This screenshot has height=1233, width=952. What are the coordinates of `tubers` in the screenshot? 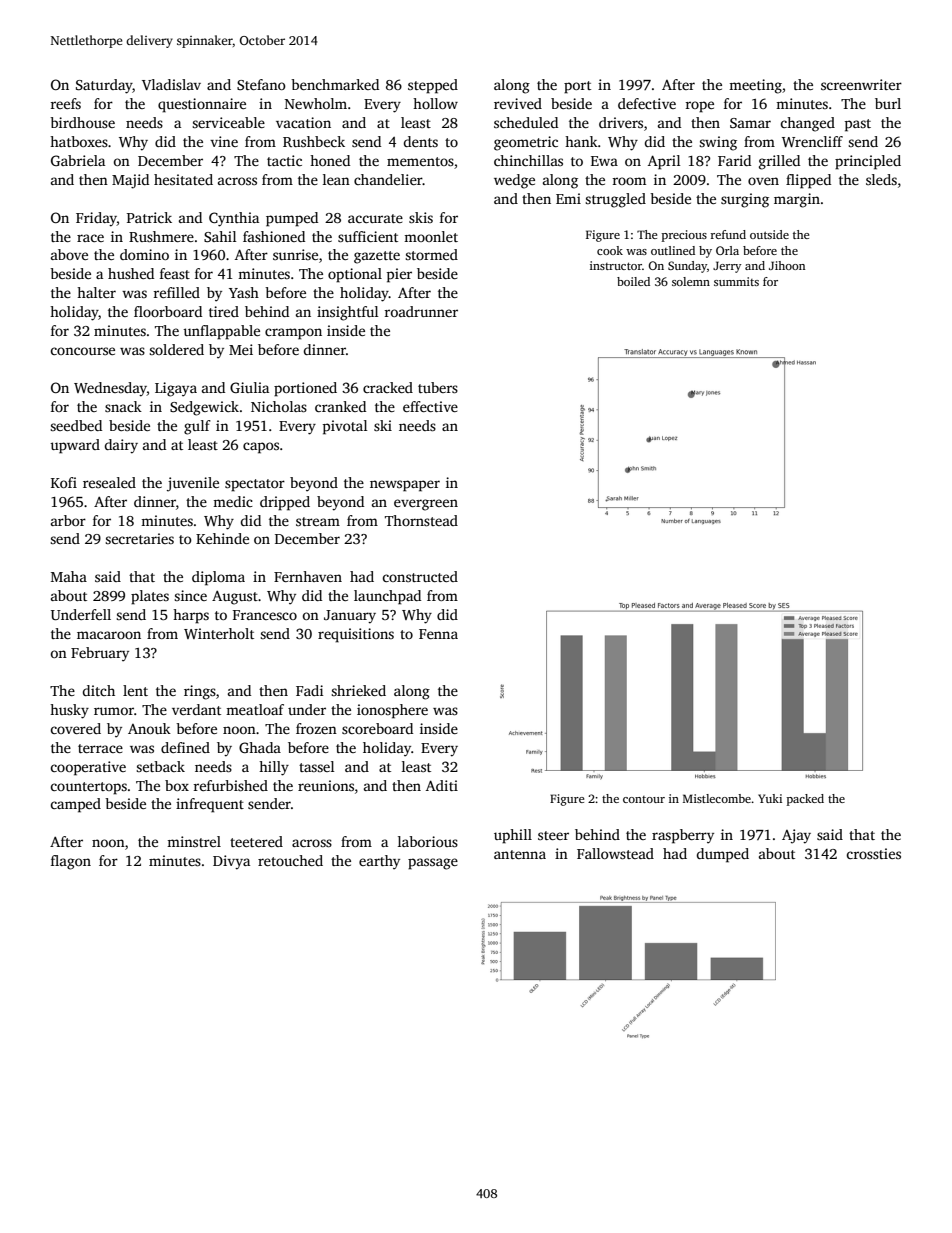 It's located at (438, 387).
